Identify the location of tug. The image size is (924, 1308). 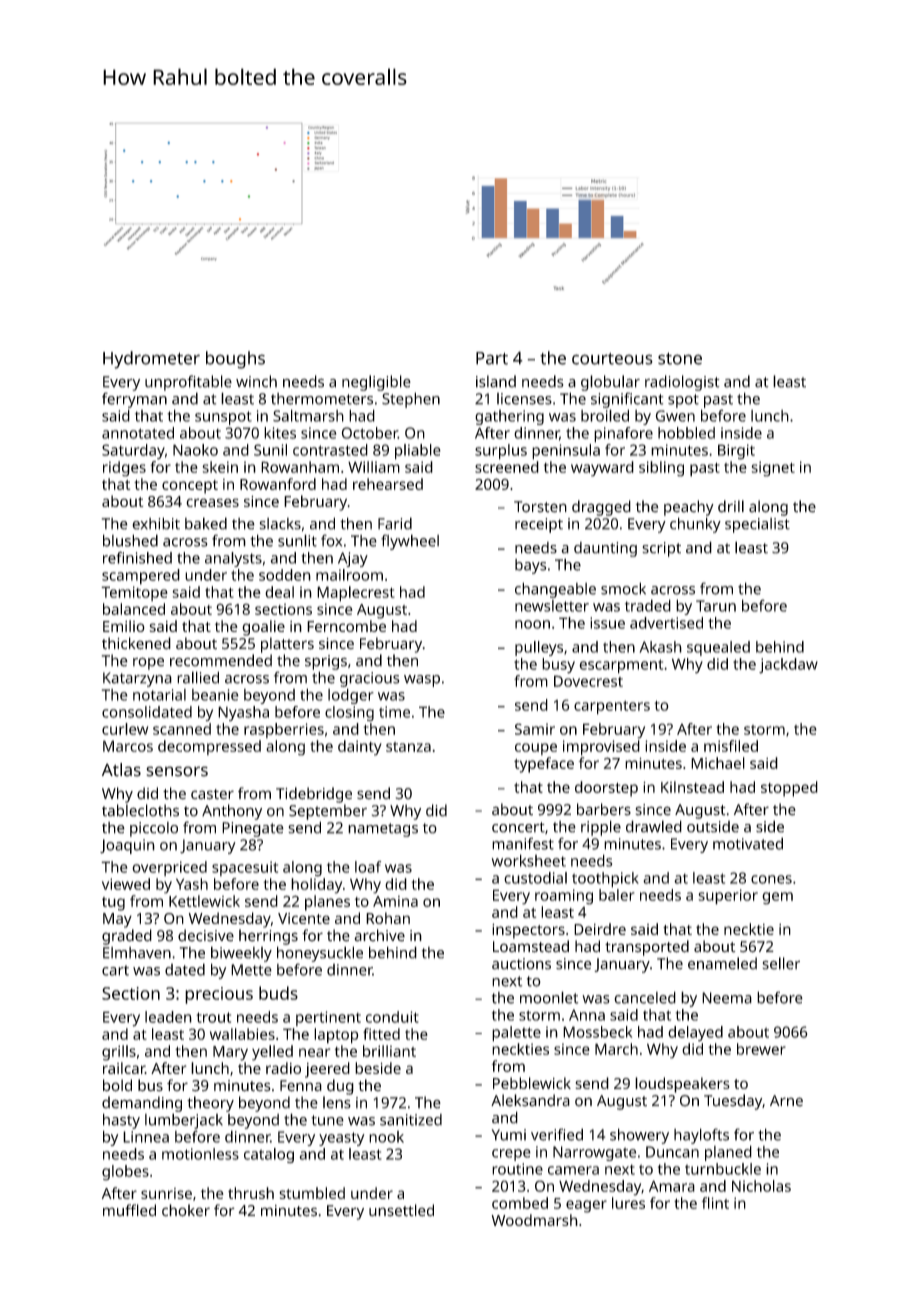
(113, 904).
